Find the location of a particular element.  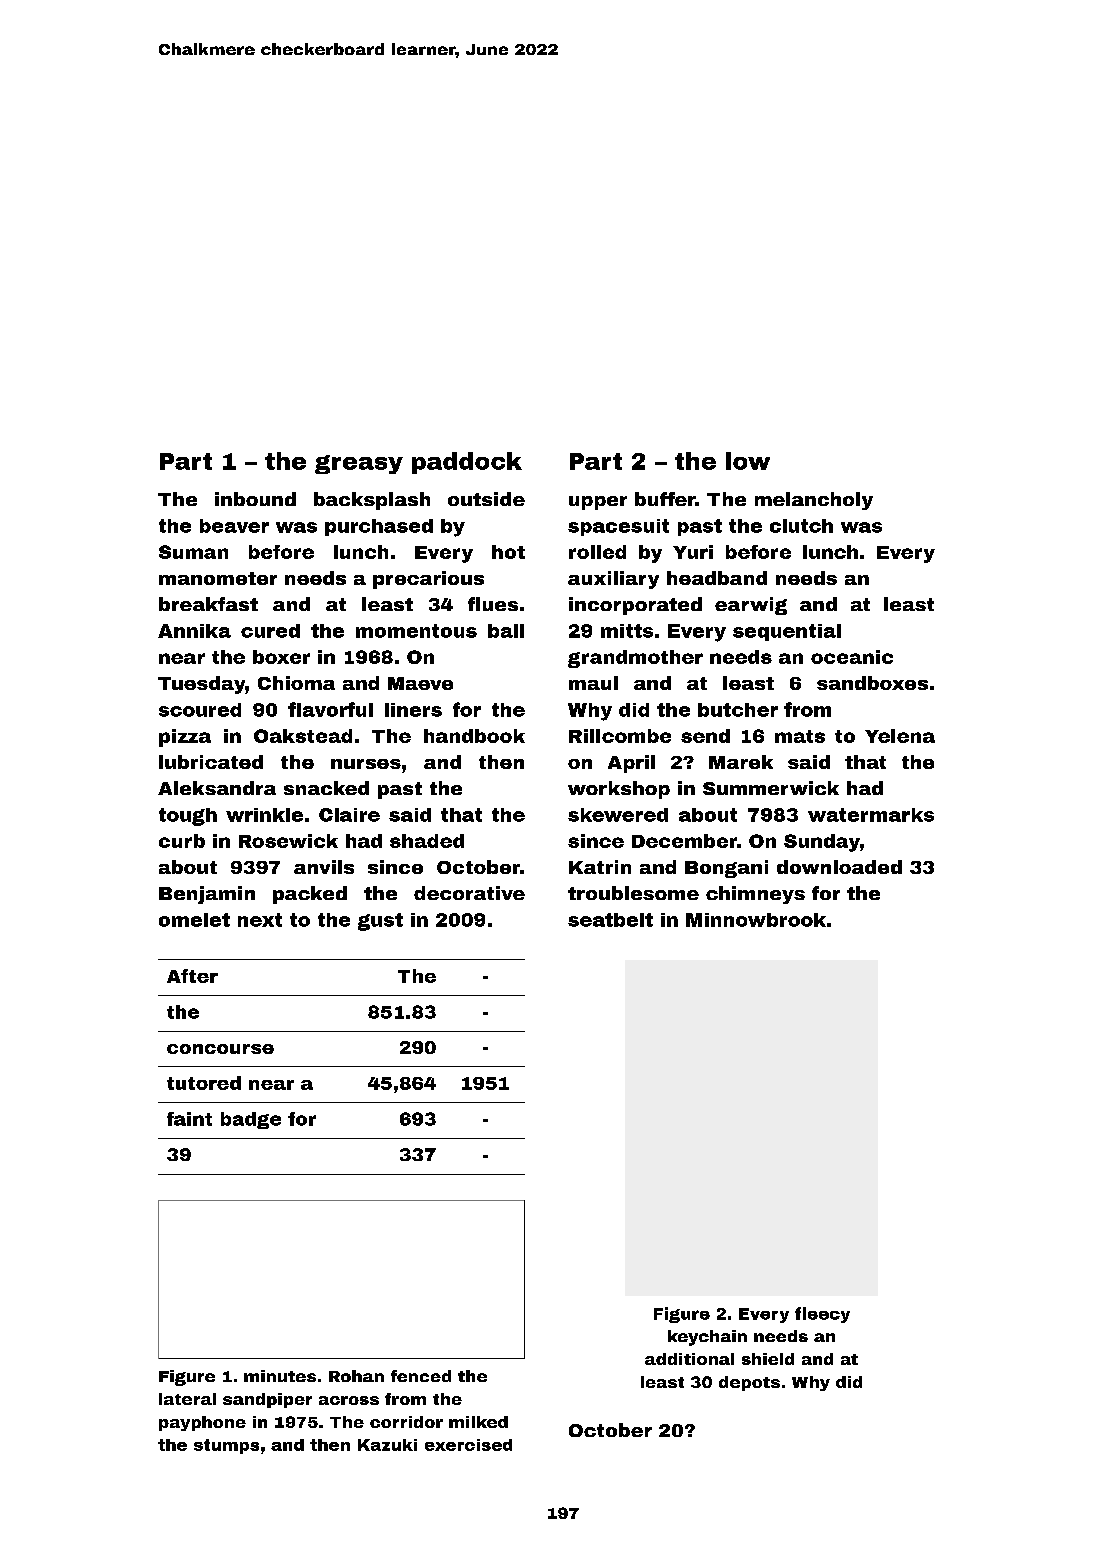

depots is located at coordinates (749, 1383).
